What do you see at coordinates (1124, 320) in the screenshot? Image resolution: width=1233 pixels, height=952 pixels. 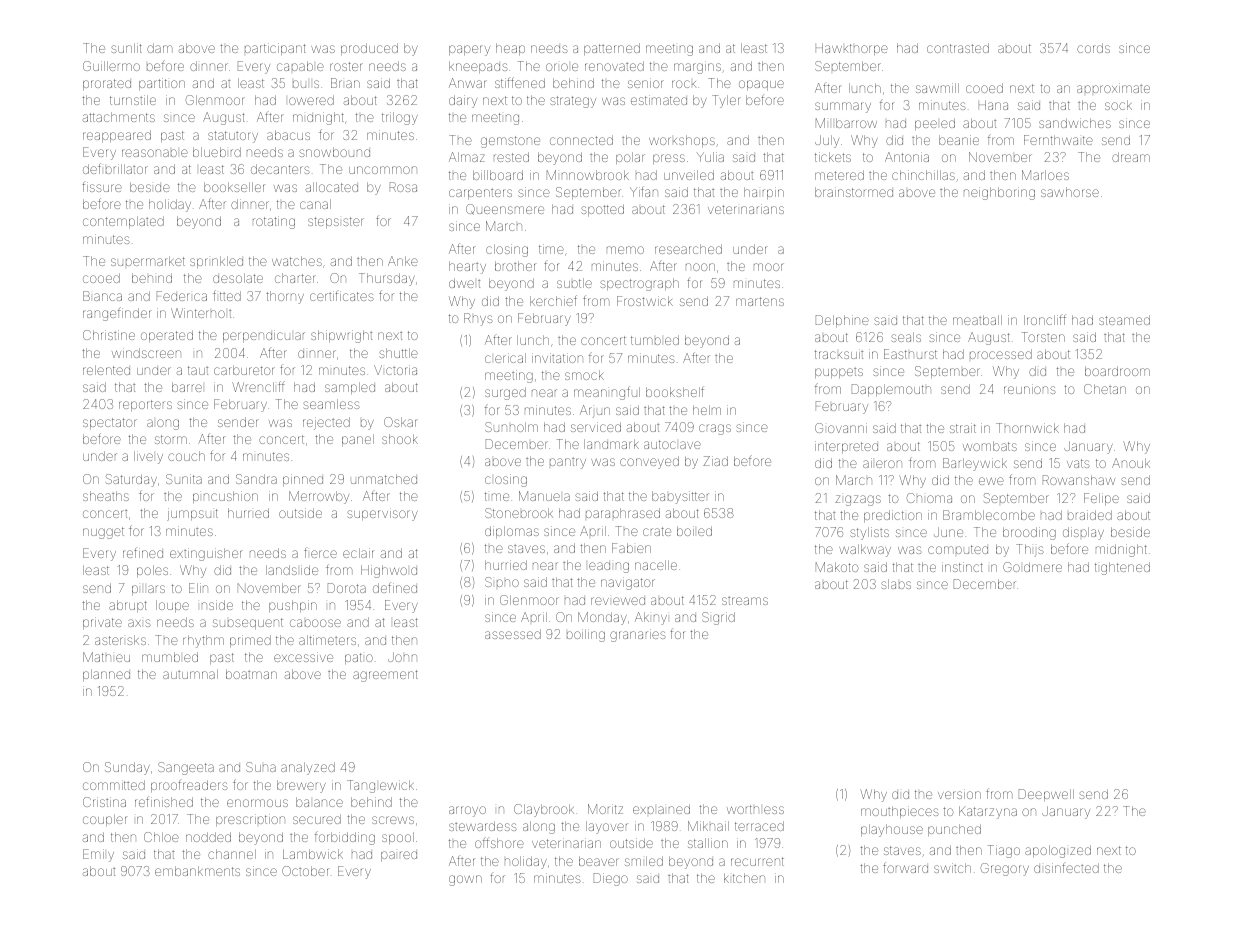 I see `steamed` at bounding box center [1124, 320].
